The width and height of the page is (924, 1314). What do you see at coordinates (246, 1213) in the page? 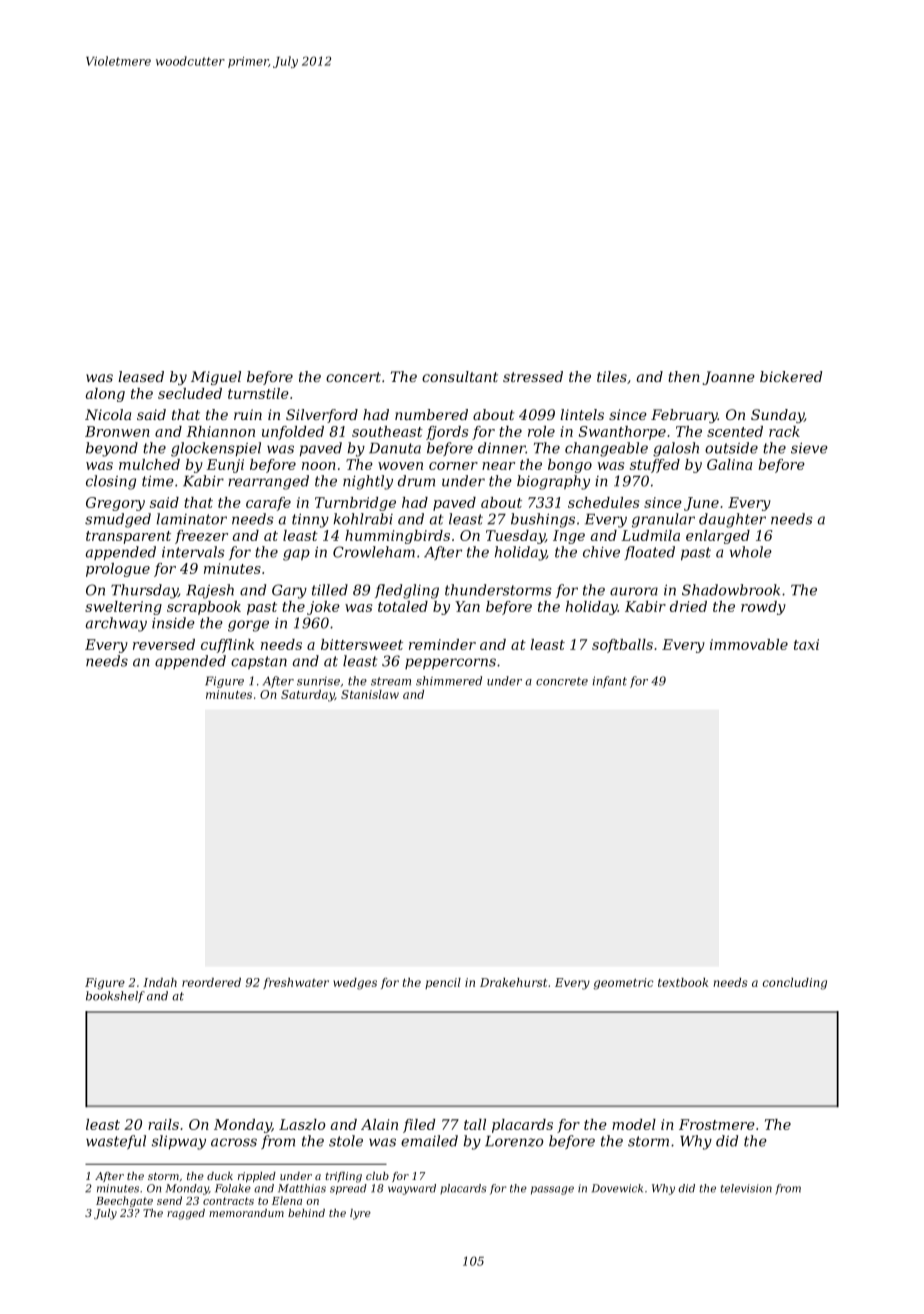
I see `memorandum` at bounding box center [246, 1213].
